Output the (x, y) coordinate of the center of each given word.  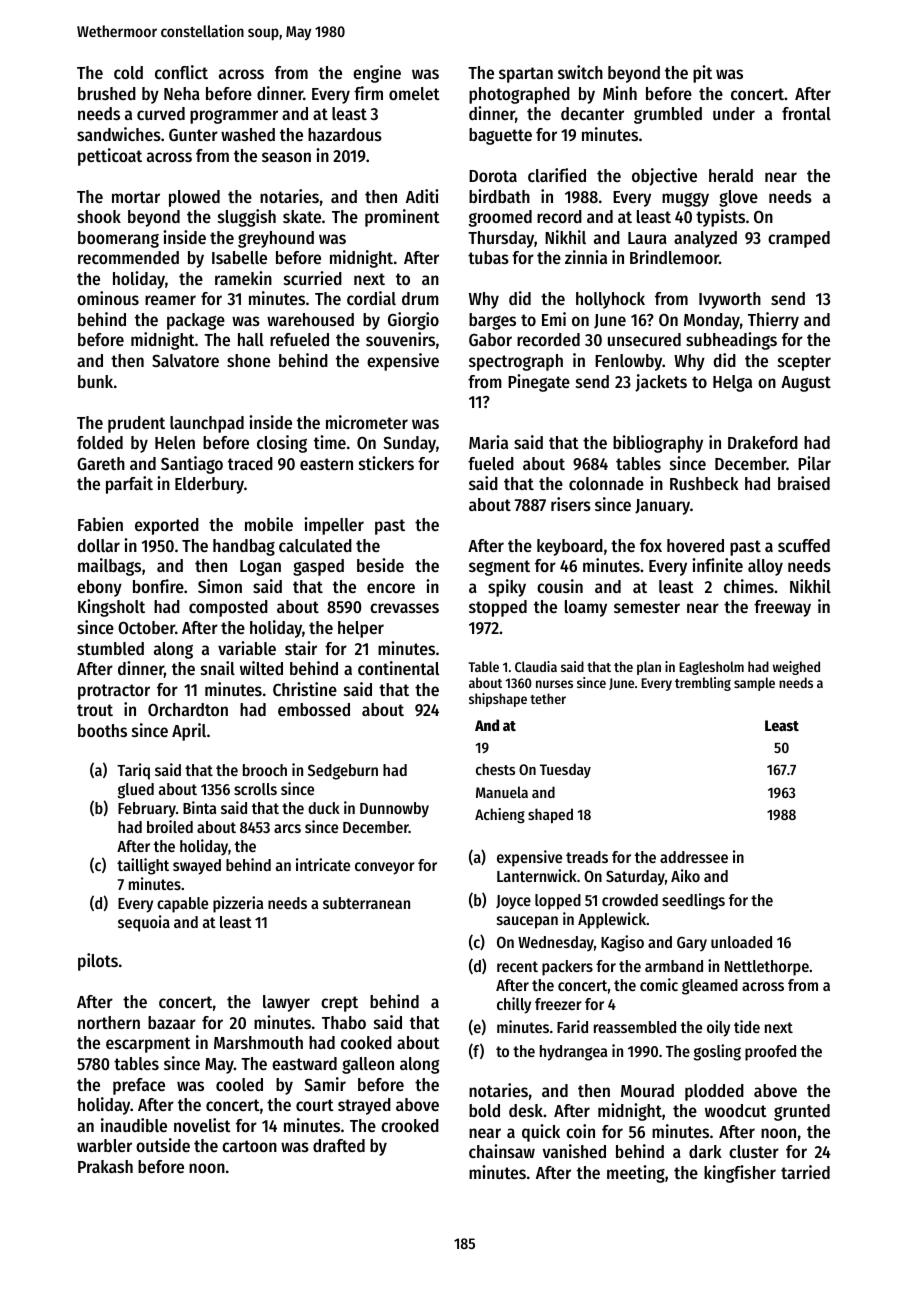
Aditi (422, 196)
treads (587, 857)
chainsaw (502, 1151)
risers (571, 504)
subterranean (366, 903)
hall (251, 339)
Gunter (193, 134)
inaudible (134, 1125)
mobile (269, 524)
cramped (799, 239)
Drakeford (763, 442)
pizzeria (238, 904)
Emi (554, 319)
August (806, 384)
